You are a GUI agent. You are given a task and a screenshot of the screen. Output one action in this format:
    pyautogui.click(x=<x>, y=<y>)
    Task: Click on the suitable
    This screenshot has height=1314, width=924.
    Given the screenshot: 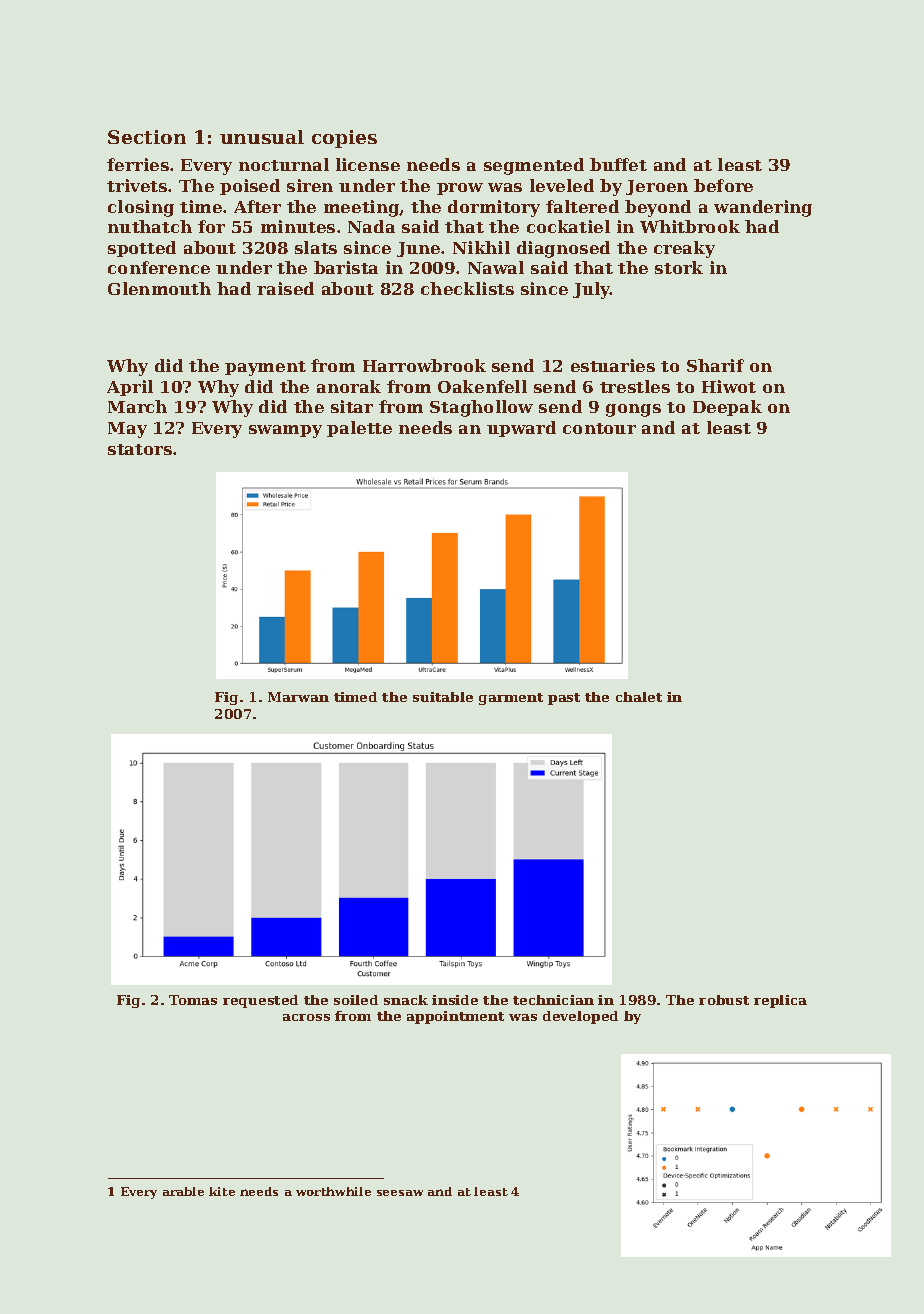 What is the action you would take?
    pyautogui.click(x=443, y=697)
